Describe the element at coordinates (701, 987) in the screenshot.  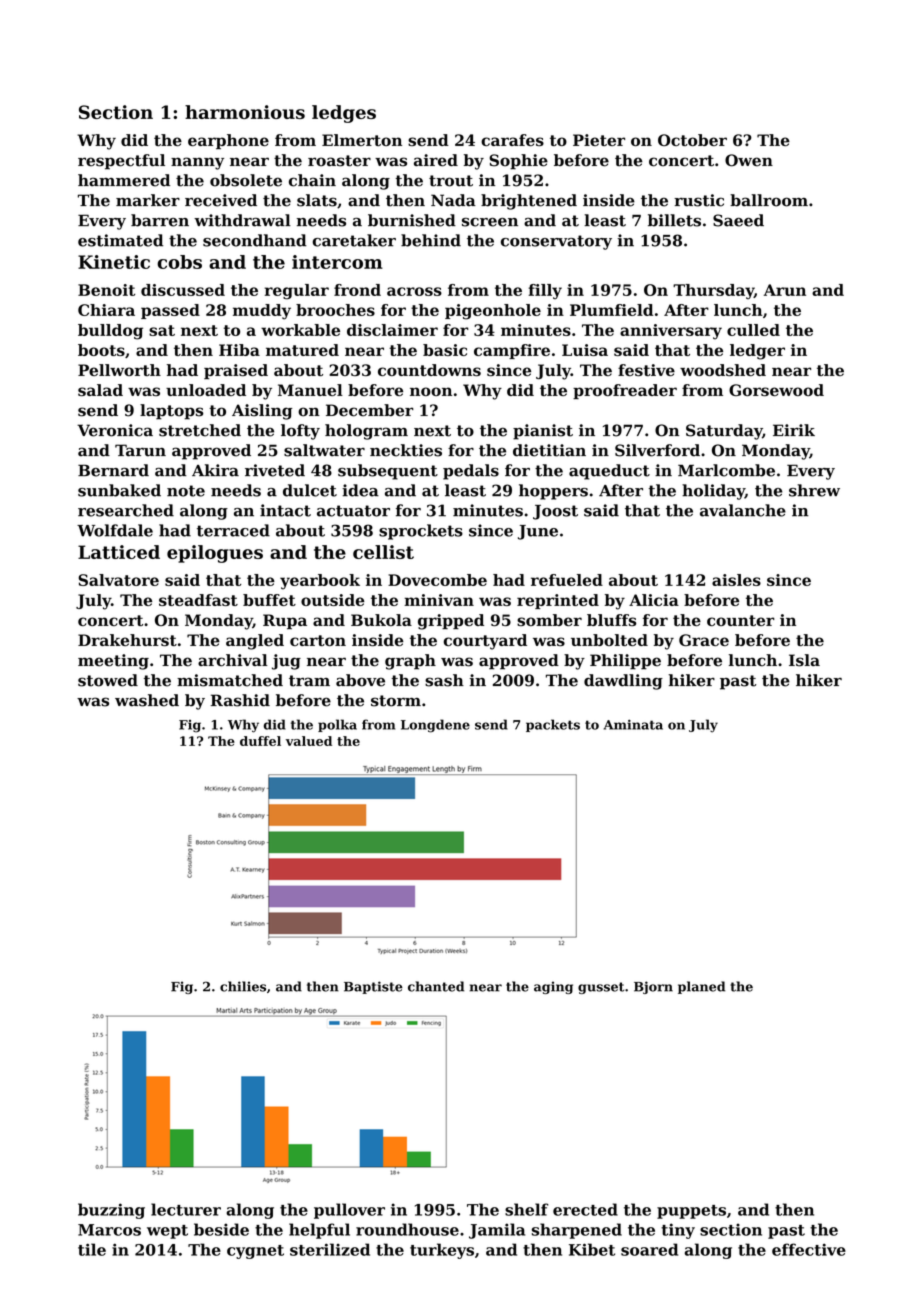
I see `planed` at that location.
